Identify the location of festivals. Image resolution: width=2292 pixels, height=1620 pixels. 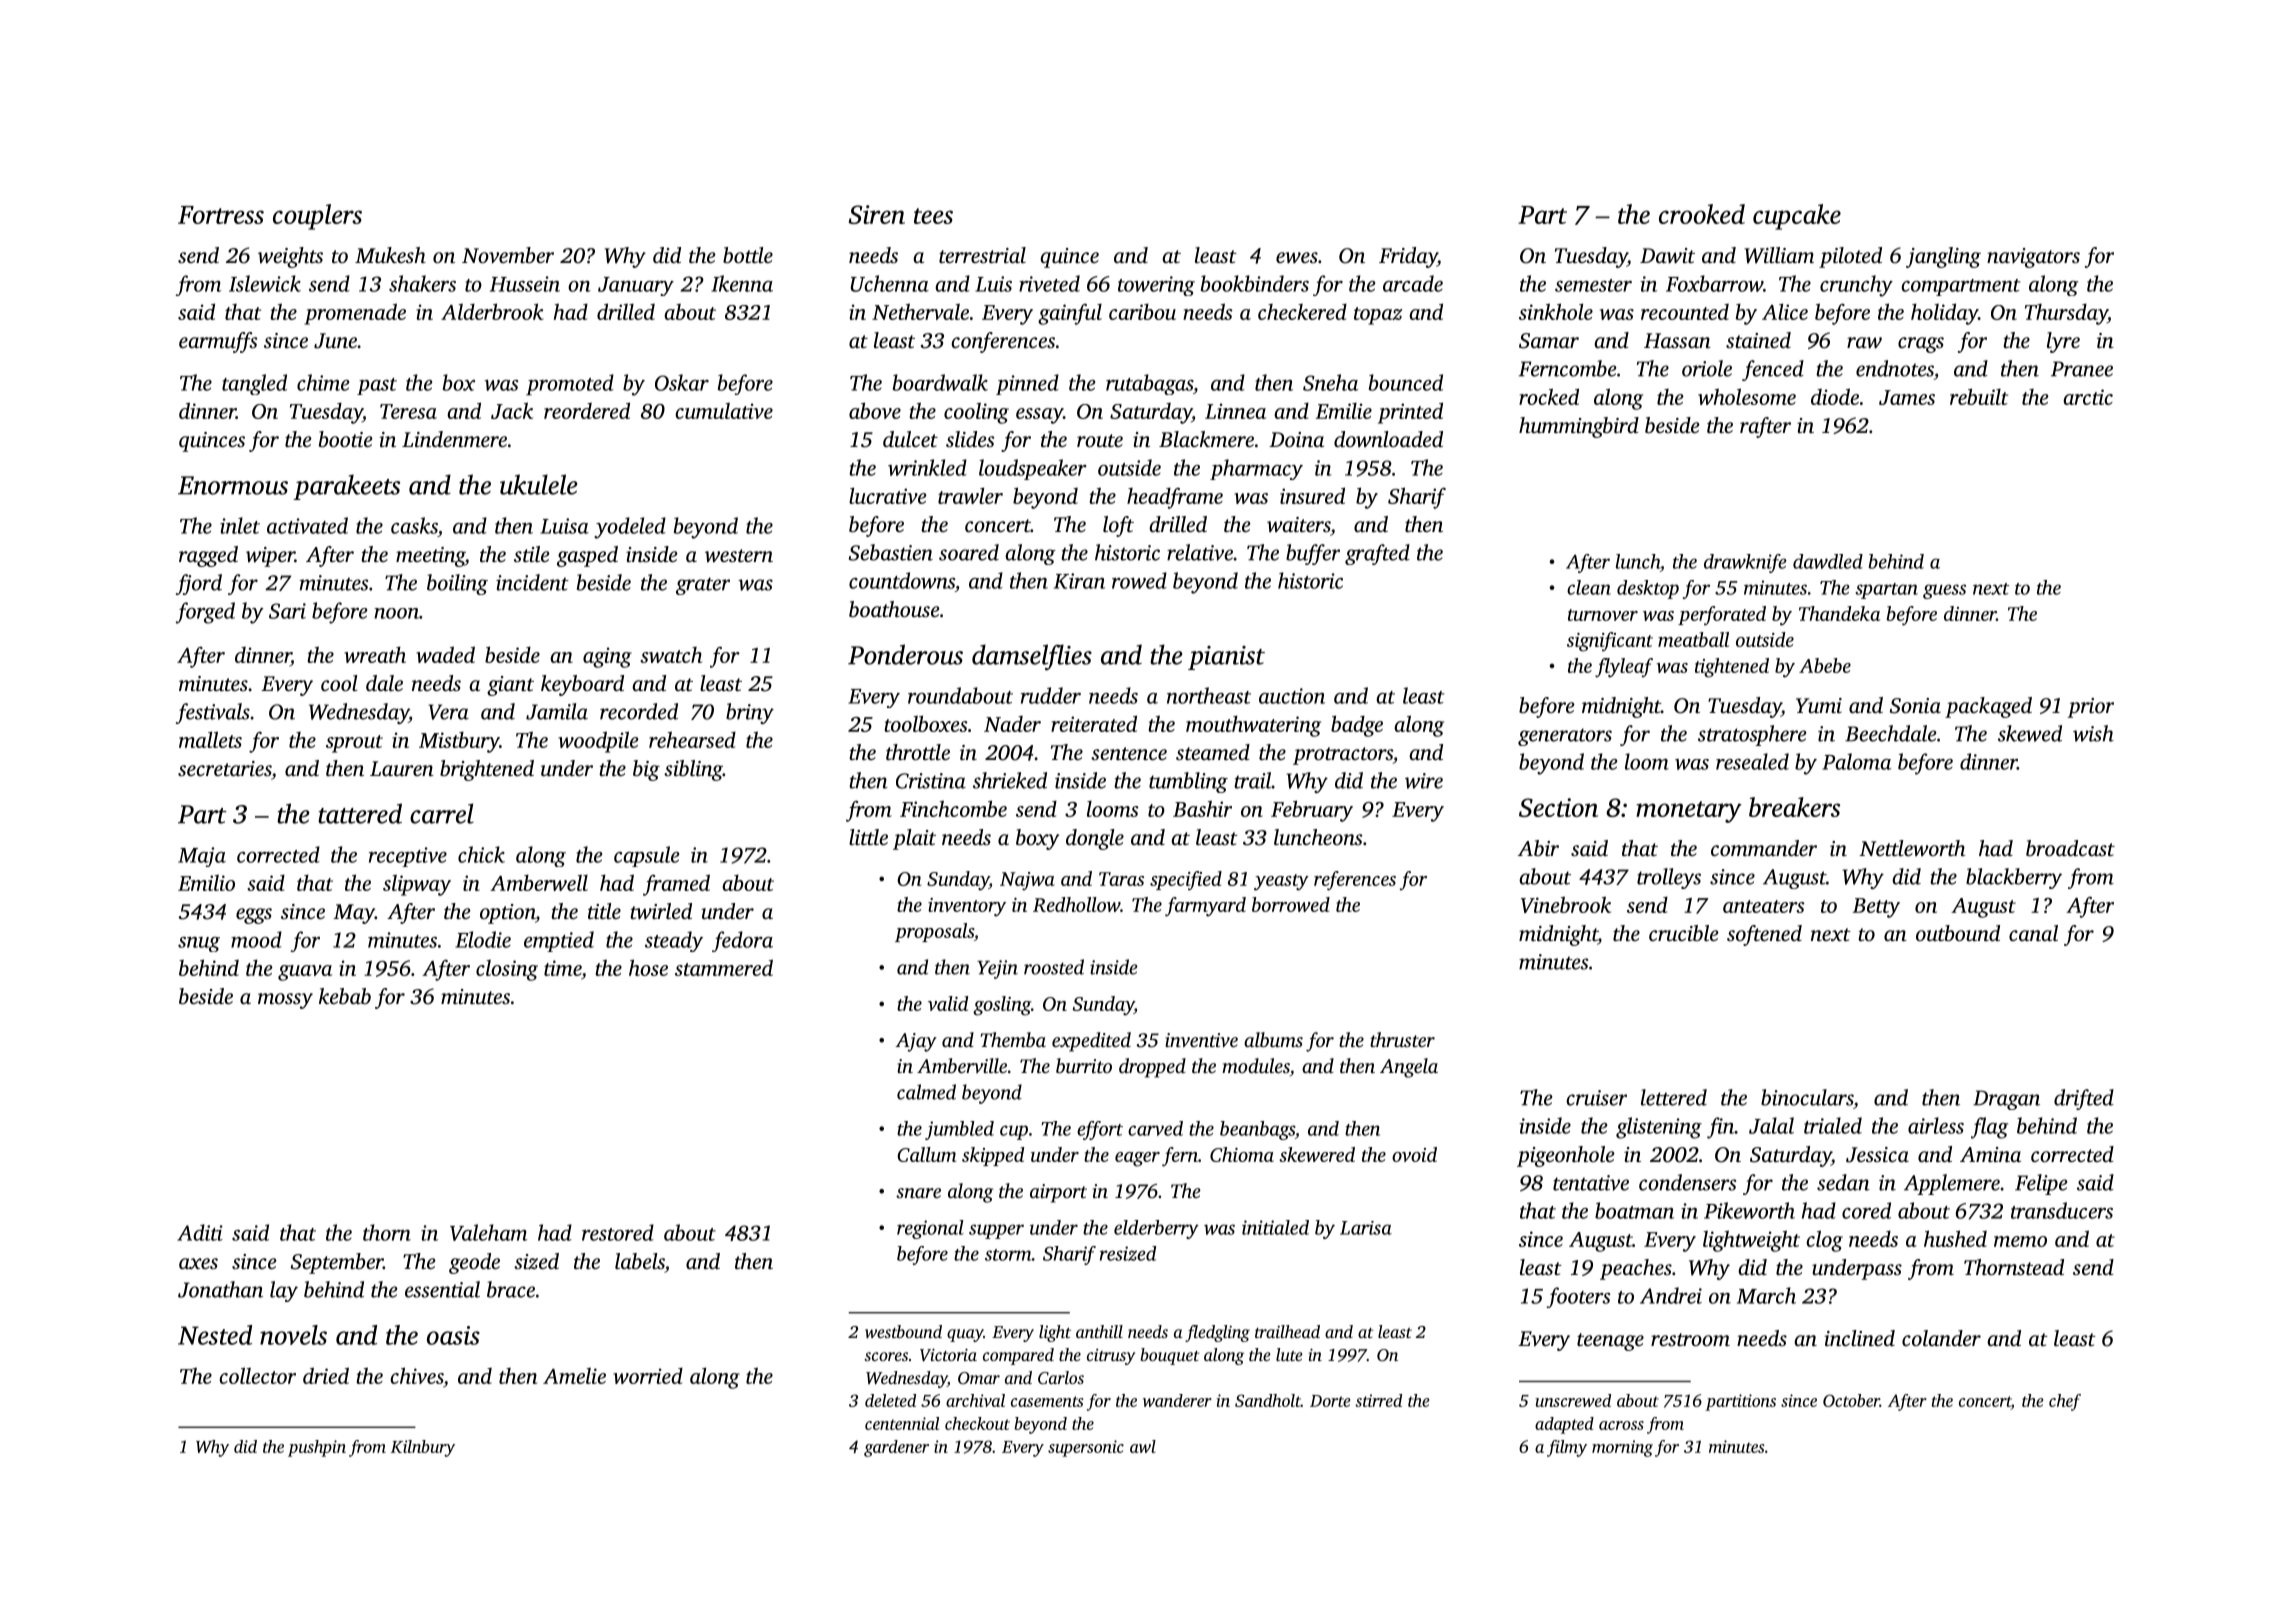
(213, 713).
